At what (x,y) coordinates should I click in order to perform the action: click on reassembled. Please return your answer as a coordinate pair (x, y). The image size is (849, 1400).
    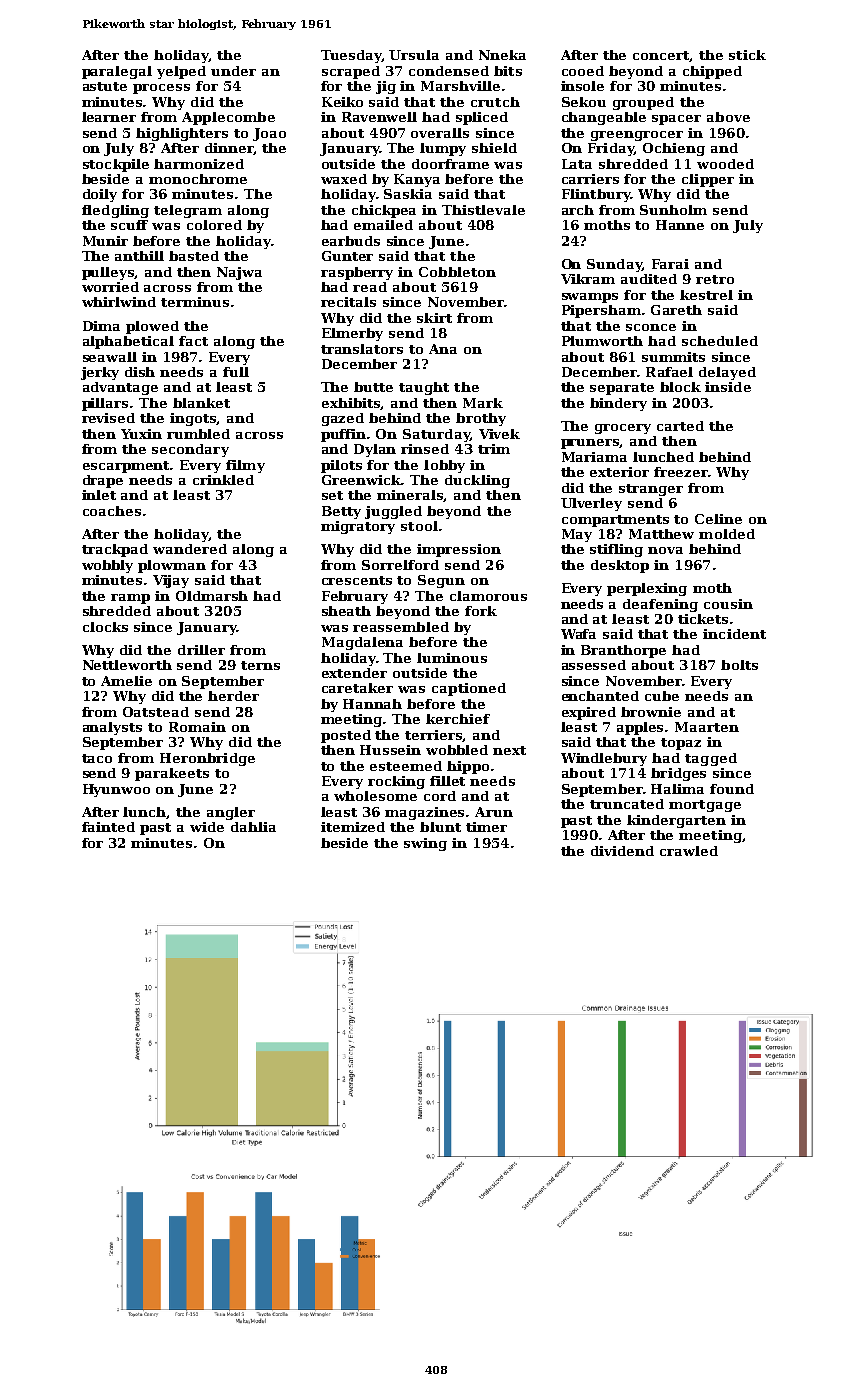
    Looking at the image, I should click on (401, 627).
